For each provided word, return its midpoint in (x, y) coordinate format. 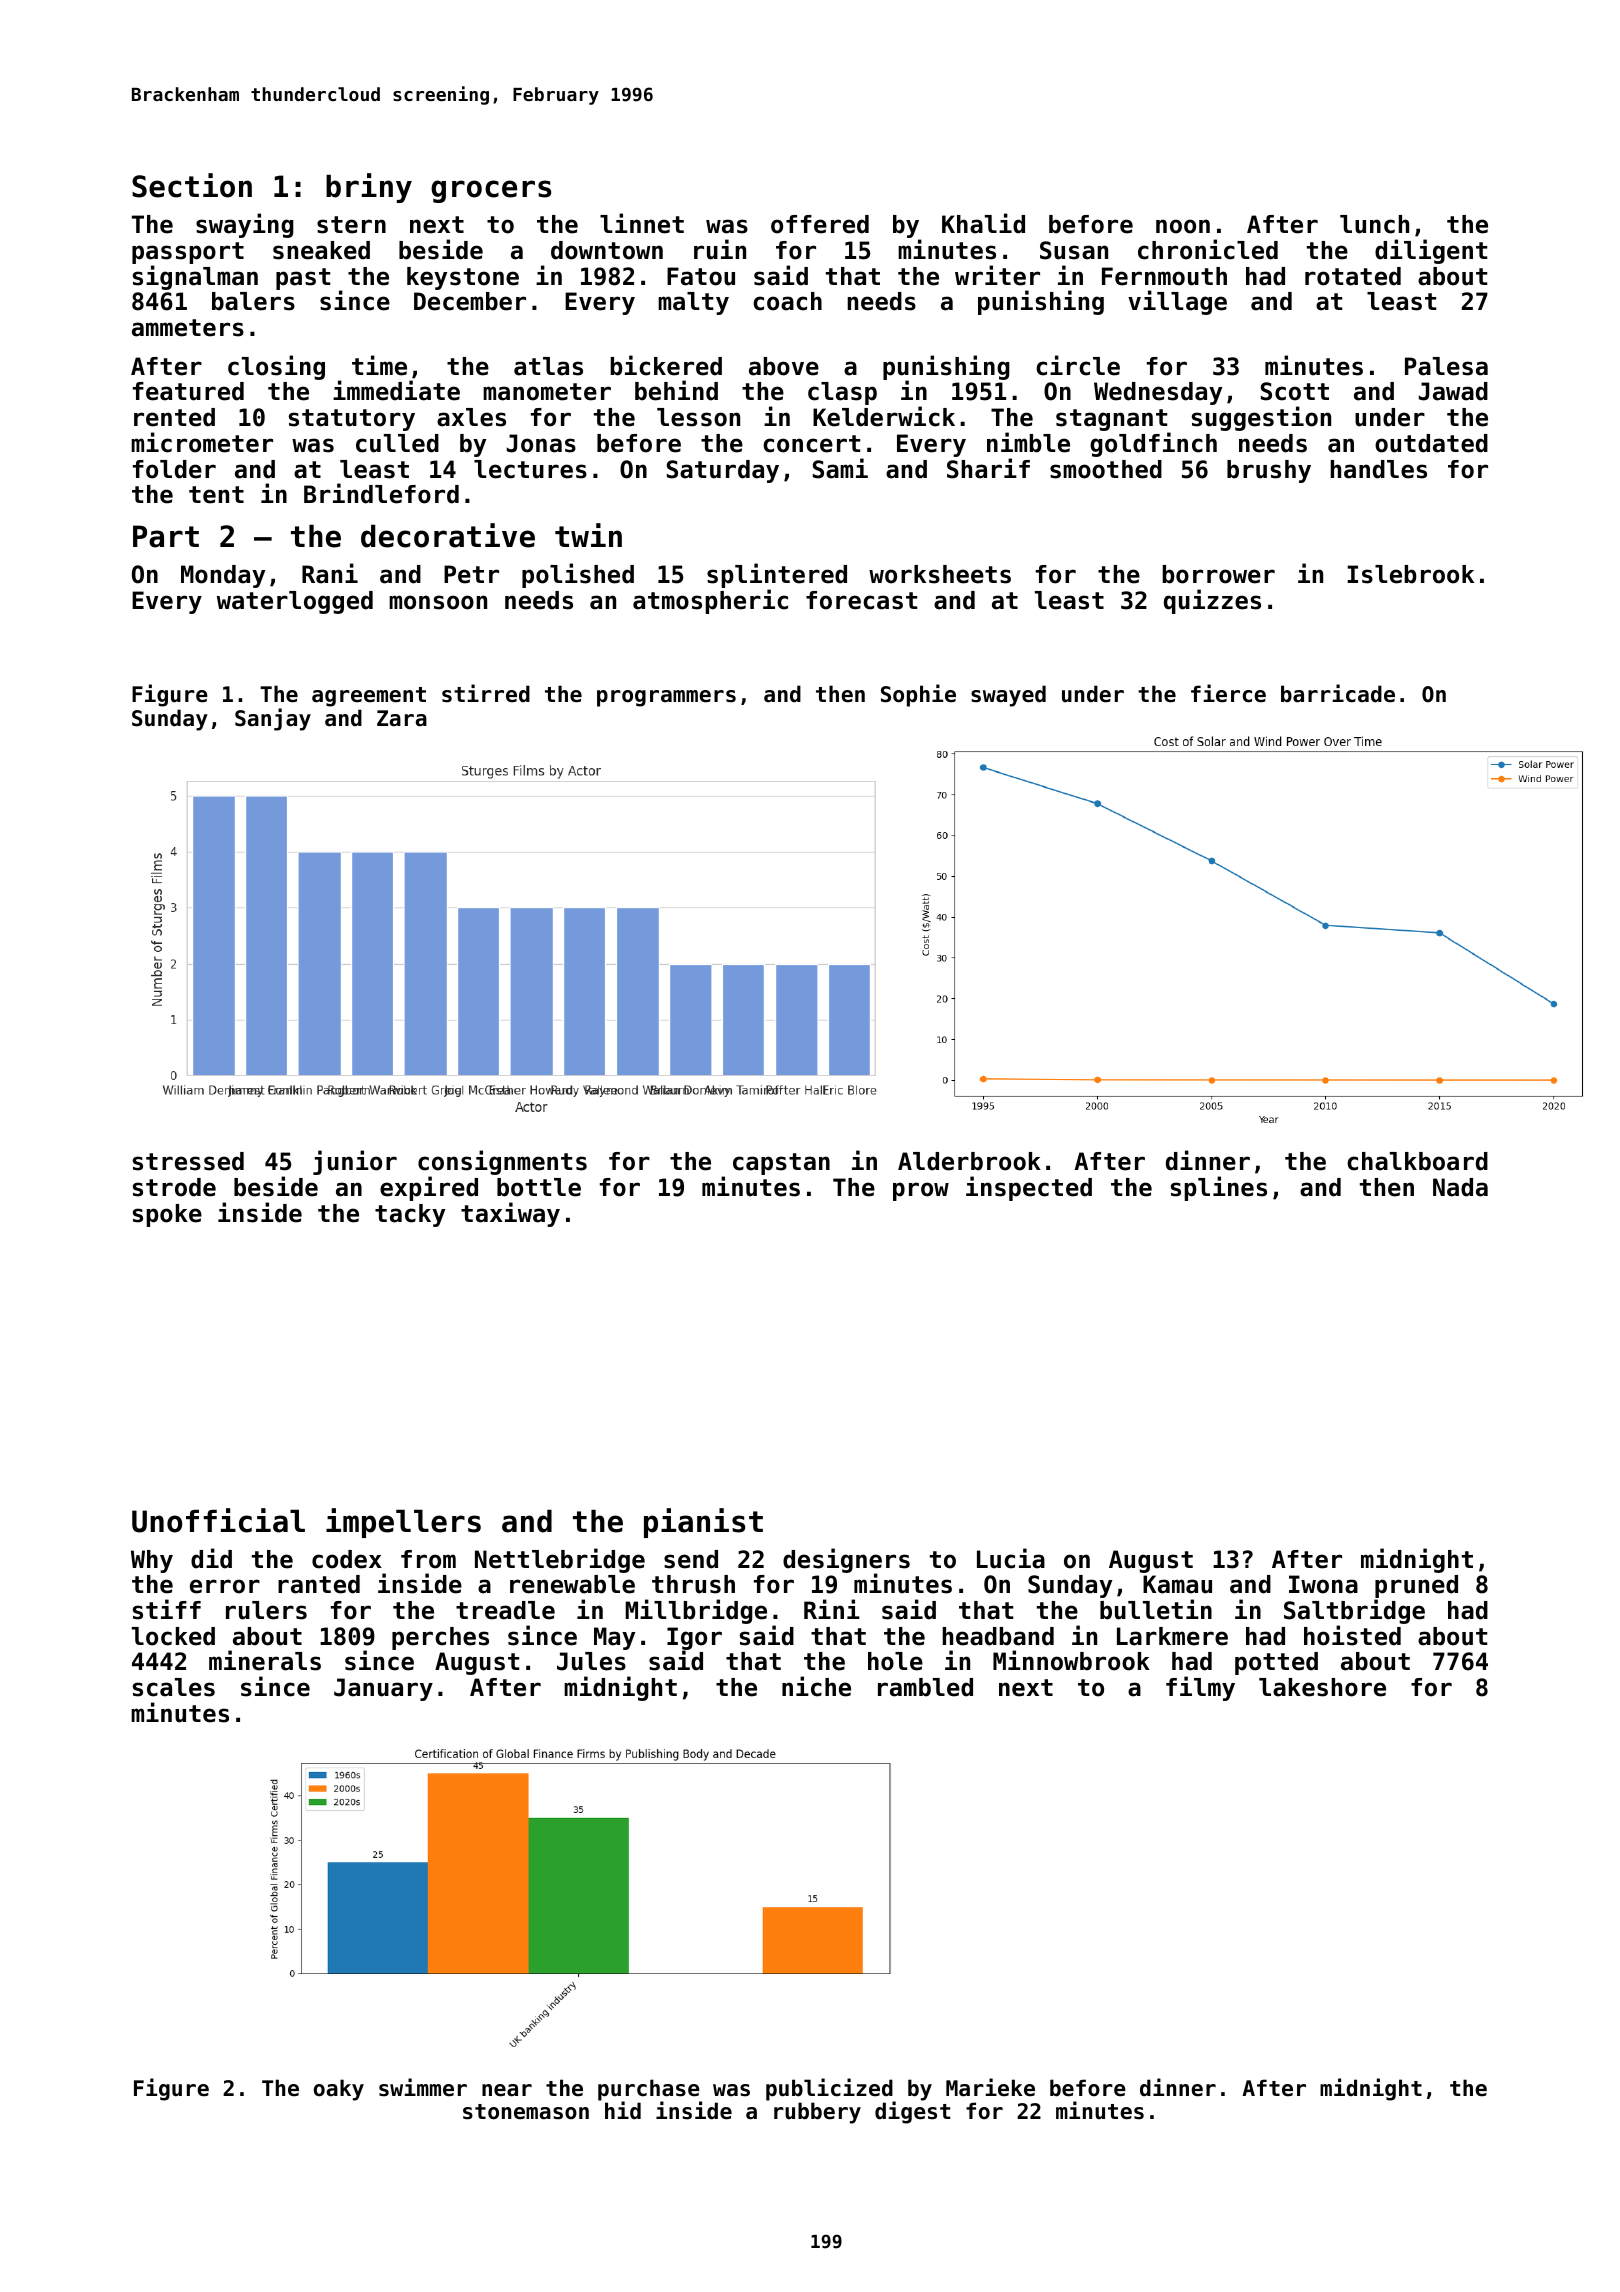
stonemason (526, 2112)
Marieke (990, 2087)
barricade (1338, 693)
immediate (396, 390)
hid (623, 2110)
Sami (840, 468)
